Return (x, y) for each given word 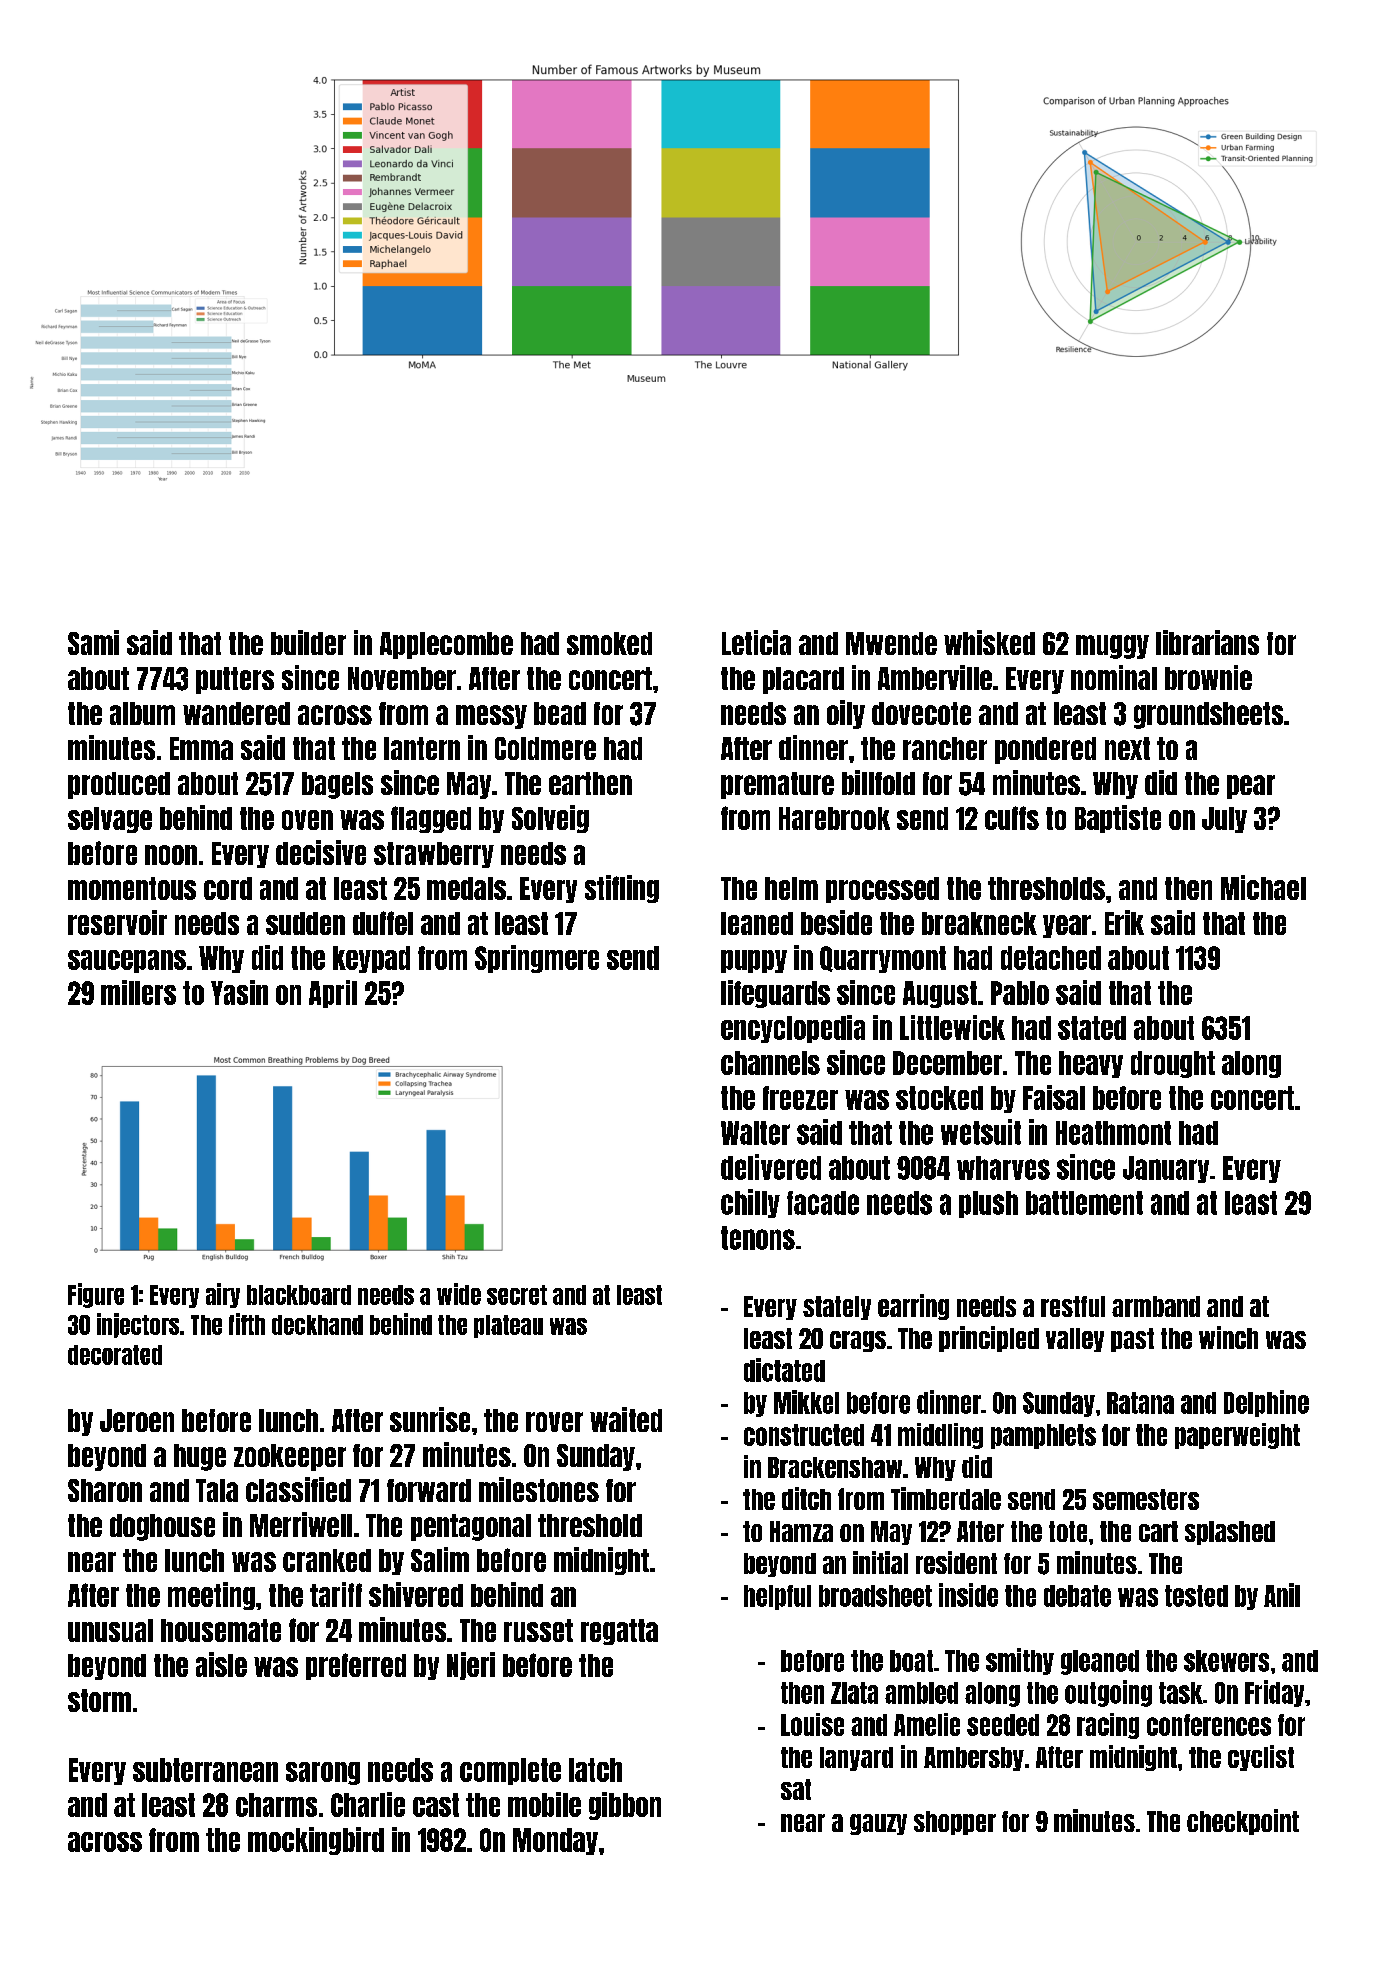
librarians (1207, 642)
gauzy (878, 1824)
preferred (356, 1666)
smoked (609, 643)
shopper (955, 1823)
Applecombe (446, 645)
